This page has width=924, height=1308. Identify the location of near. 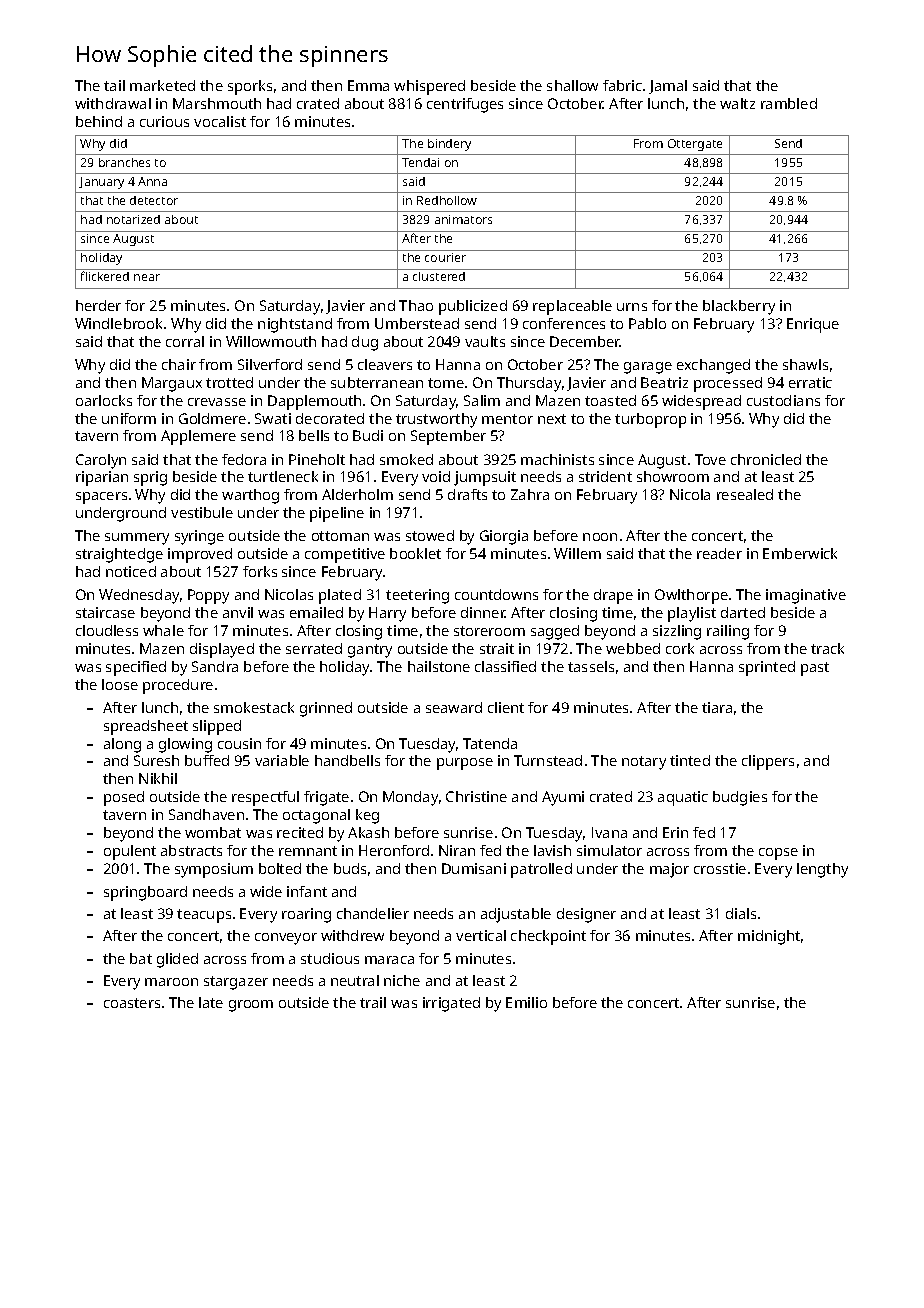
(147, 277).
